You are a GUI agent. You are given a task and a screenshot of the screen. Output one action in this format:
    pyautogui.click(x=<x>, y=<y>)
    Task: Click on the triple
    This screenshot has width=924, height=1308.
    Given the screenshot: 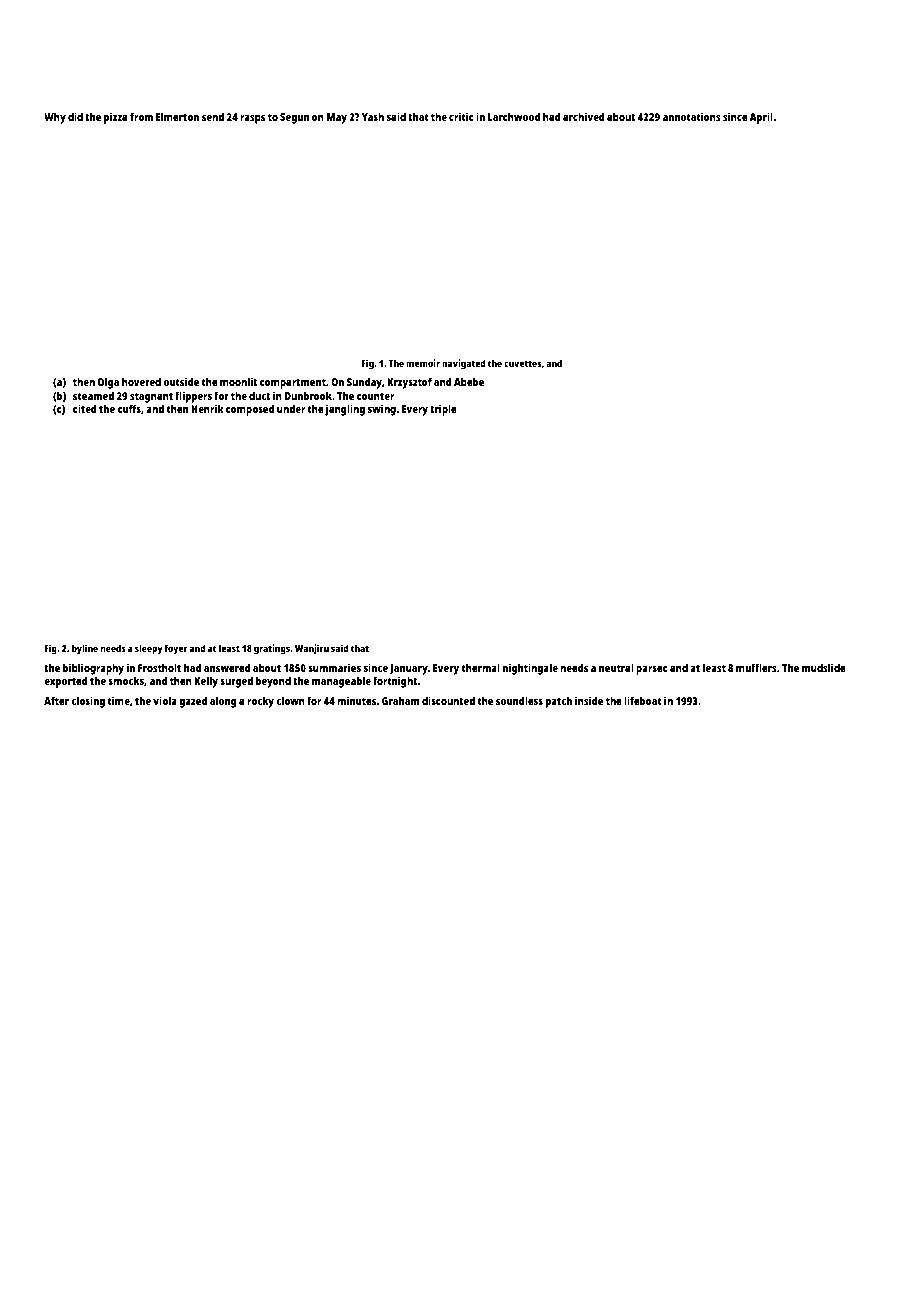 What is the action you would take?
    pyautogui.click(x=443, y=410)
